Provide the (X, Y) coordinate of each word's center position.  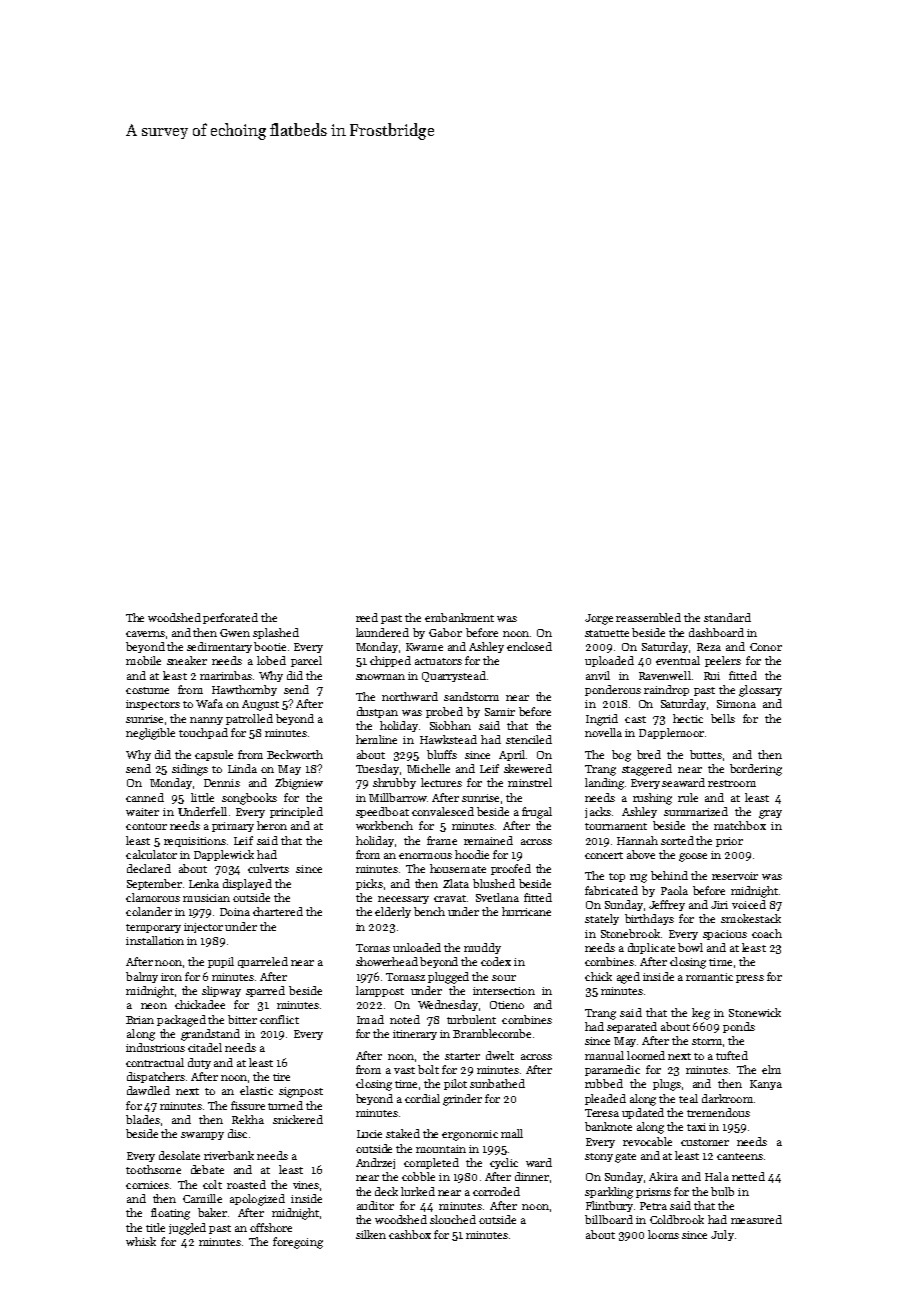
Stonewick (755, 1012)
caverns (145, 634)
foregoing (298, 1243)
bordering (756, 770)
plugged (448, 978)
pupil (221, 962)
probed (444, 712)
